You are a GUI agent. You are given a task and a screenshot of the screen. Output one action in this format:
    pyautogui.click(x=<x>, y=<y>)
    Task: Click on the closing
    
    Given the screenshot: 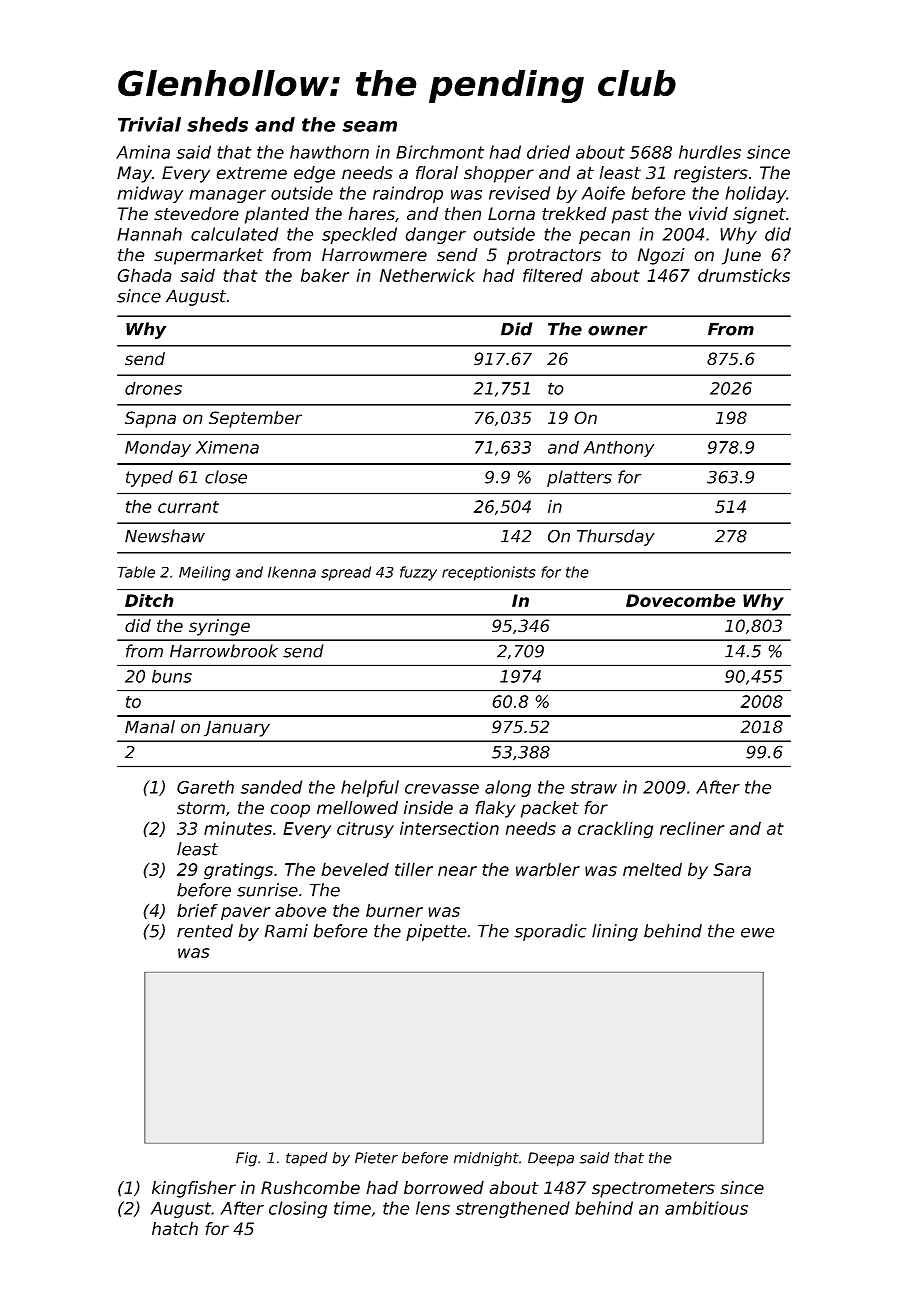 What is the action you would take?
    pyautogui.click(x=298, y=1209)
